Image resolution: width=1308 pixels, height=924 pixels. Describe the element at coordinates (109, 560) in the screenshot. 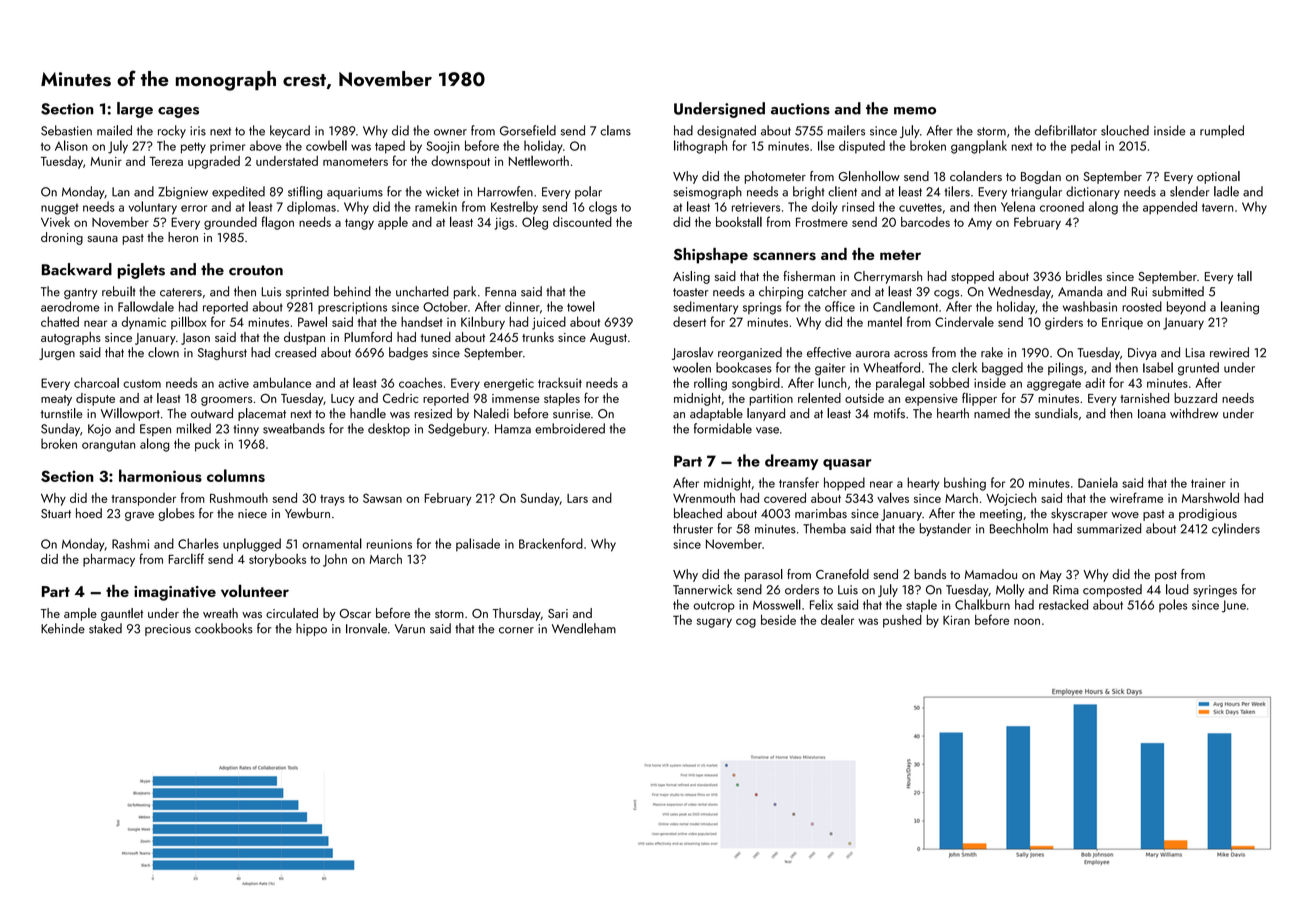

I see `pharmacy` at that location.
